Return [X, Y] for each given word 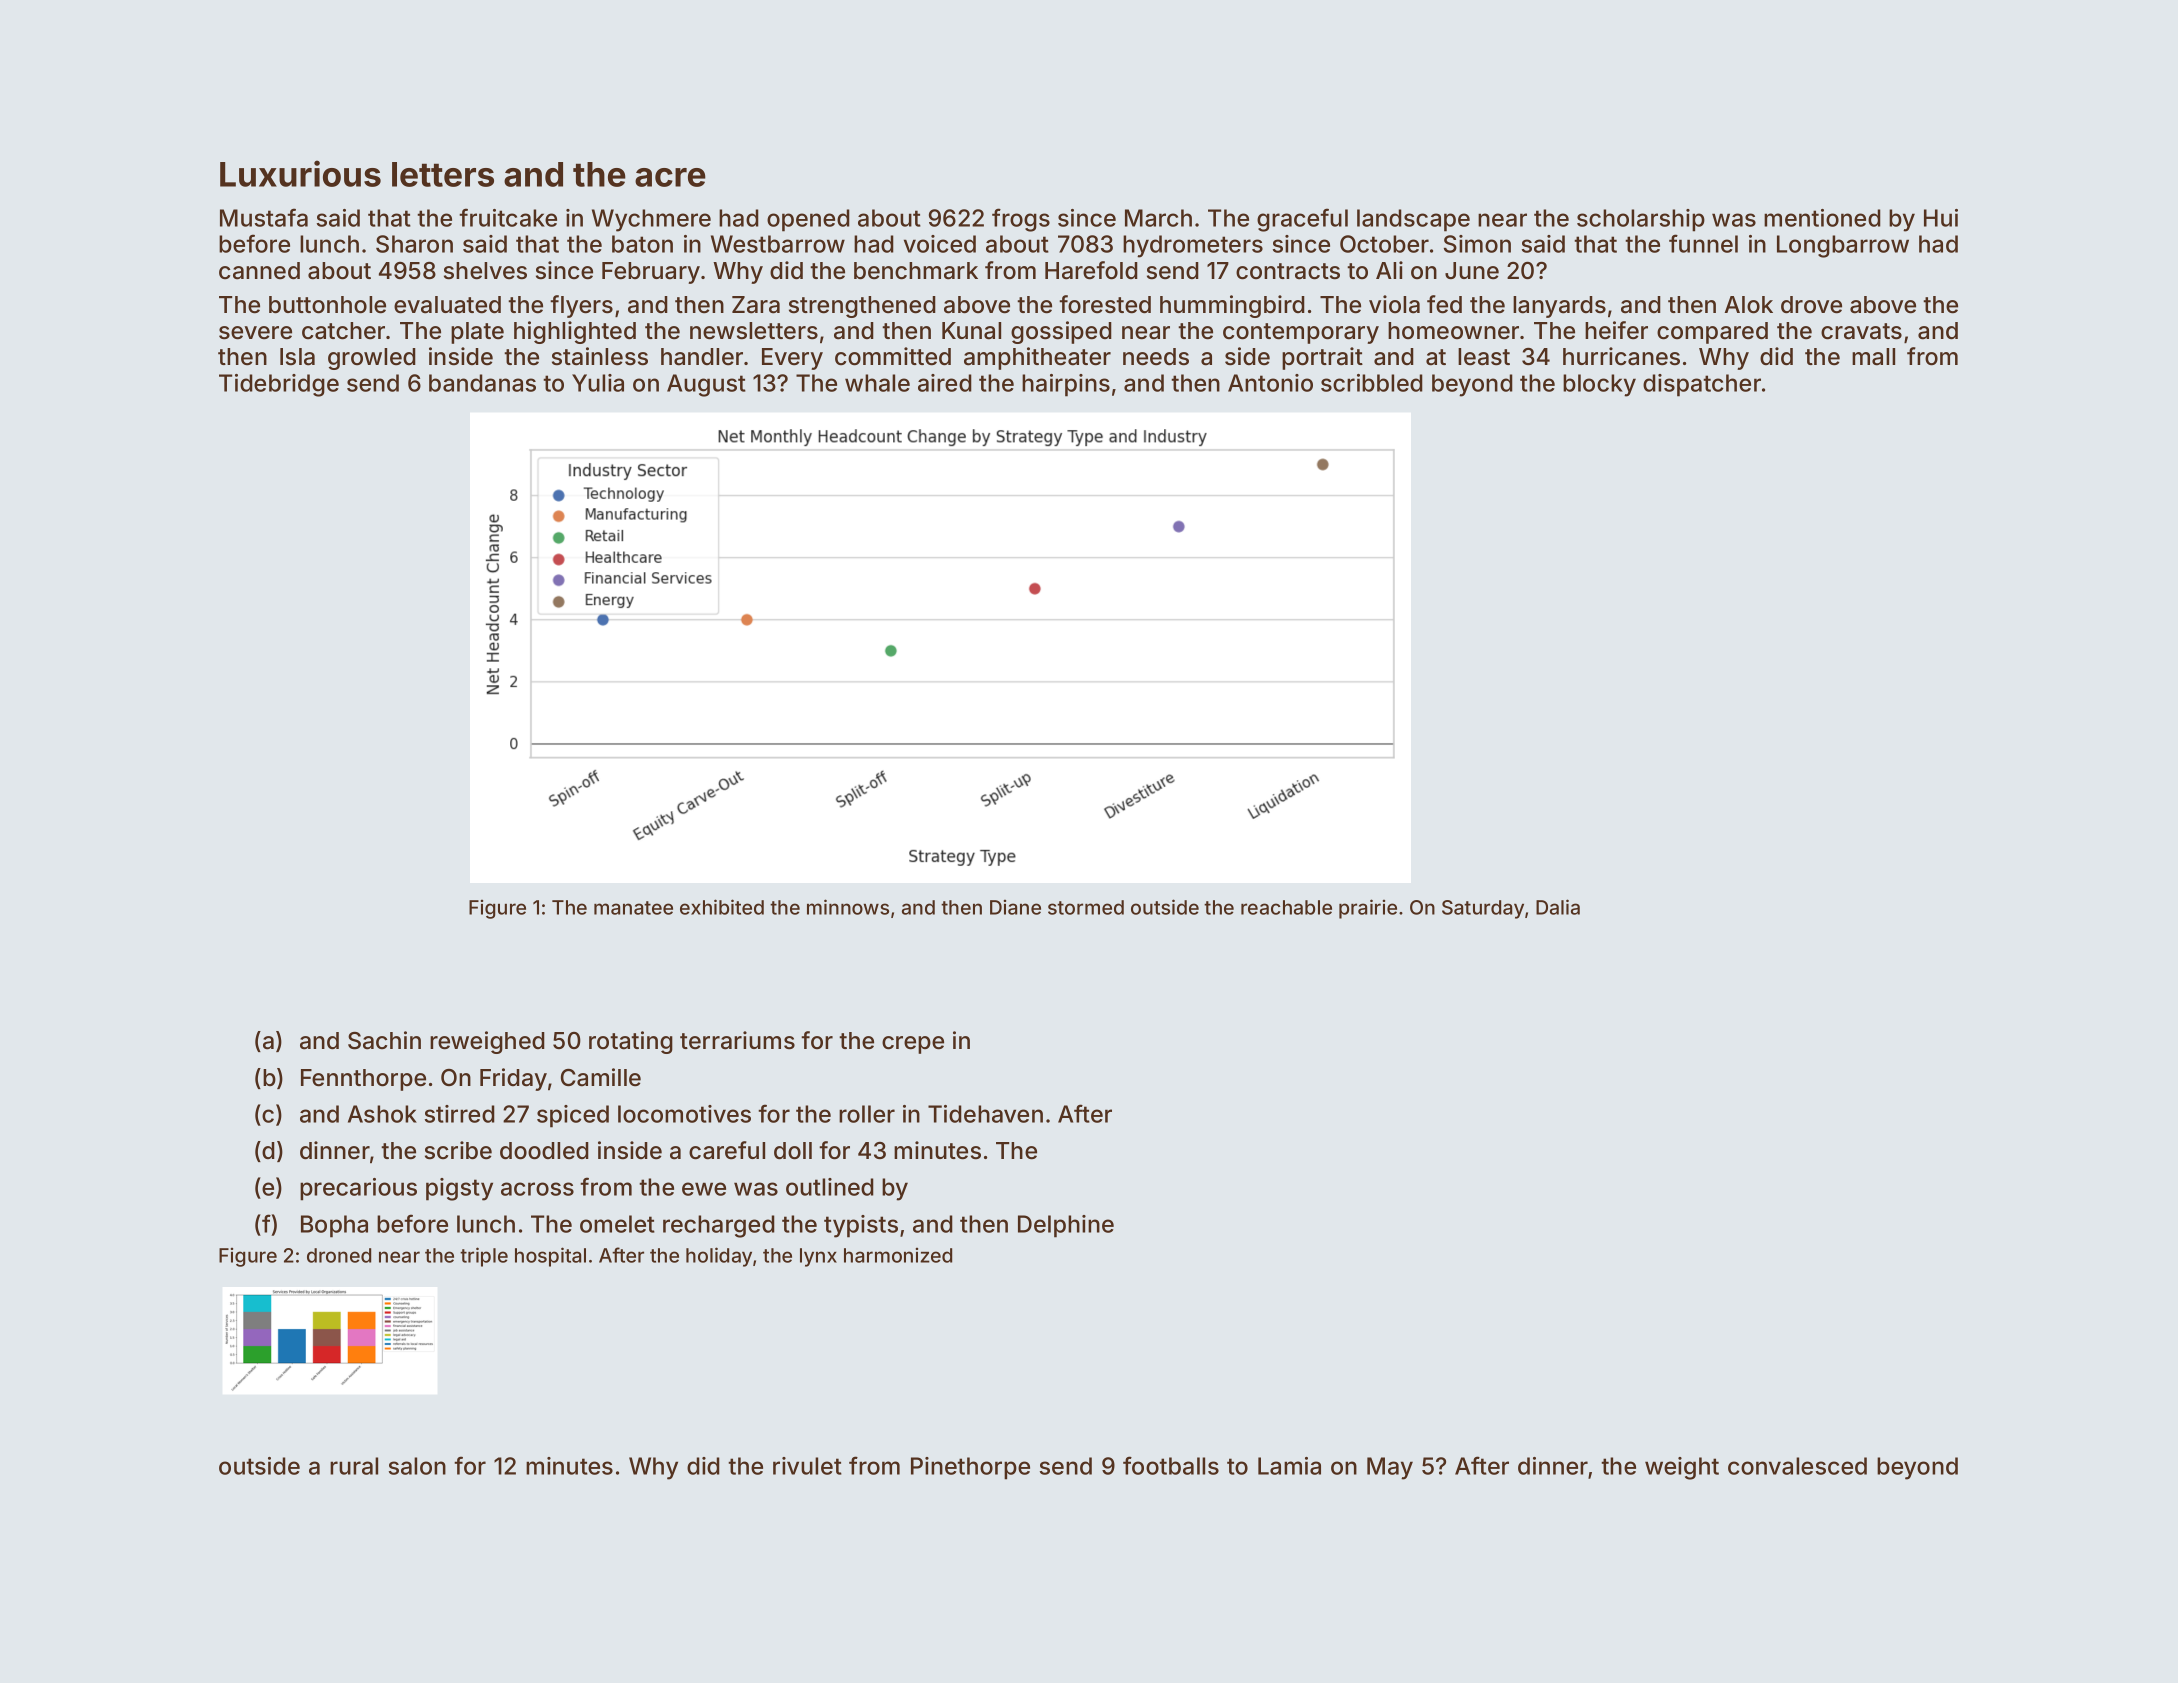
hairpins [1066, 385]
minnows [848, 907]
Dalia [1558, 907]
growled [372, 359]
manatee [633, 908]
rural [354, 1466]
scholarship [1641, 220]
